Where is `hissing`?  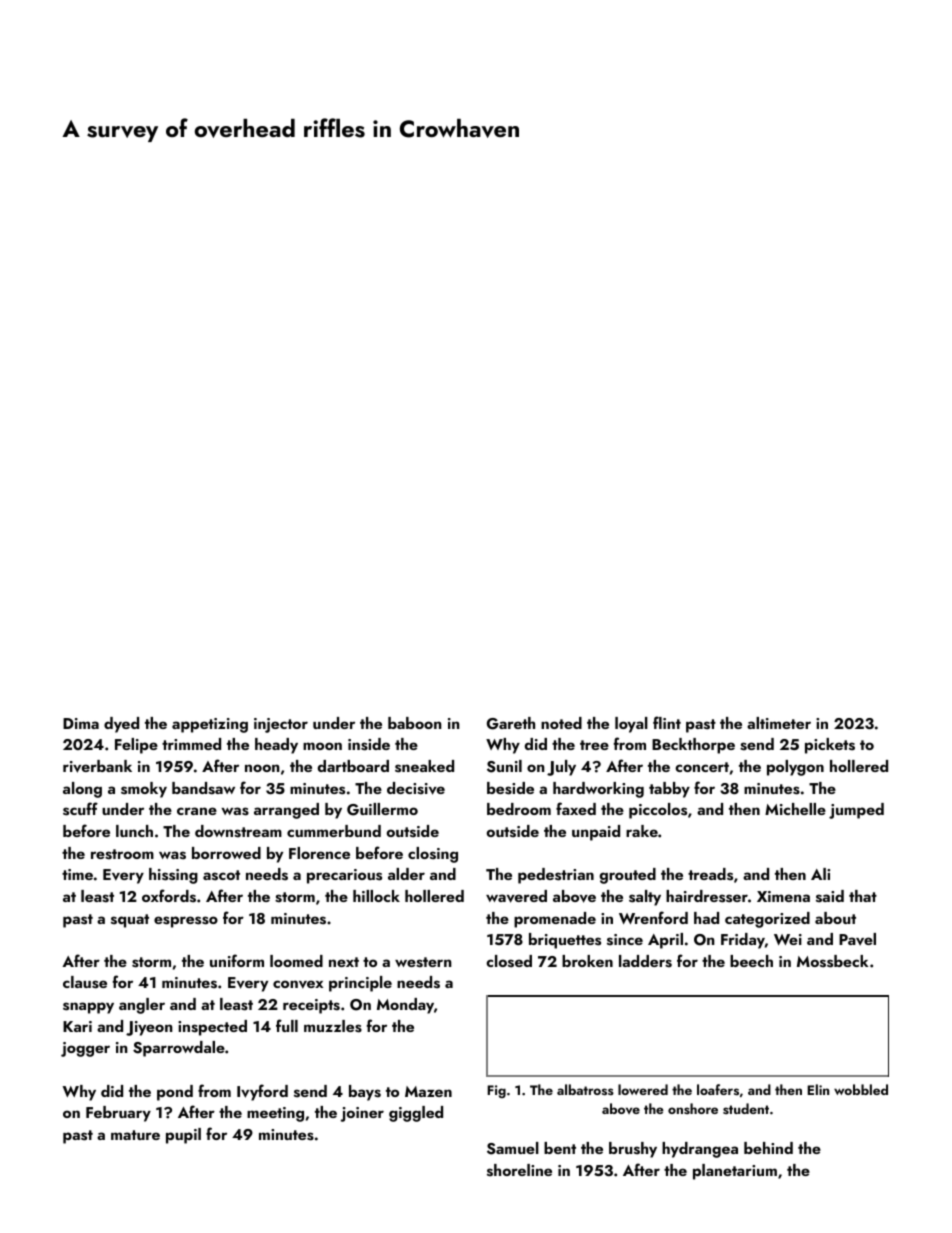
hissing is located at coordinates (173, 876).
